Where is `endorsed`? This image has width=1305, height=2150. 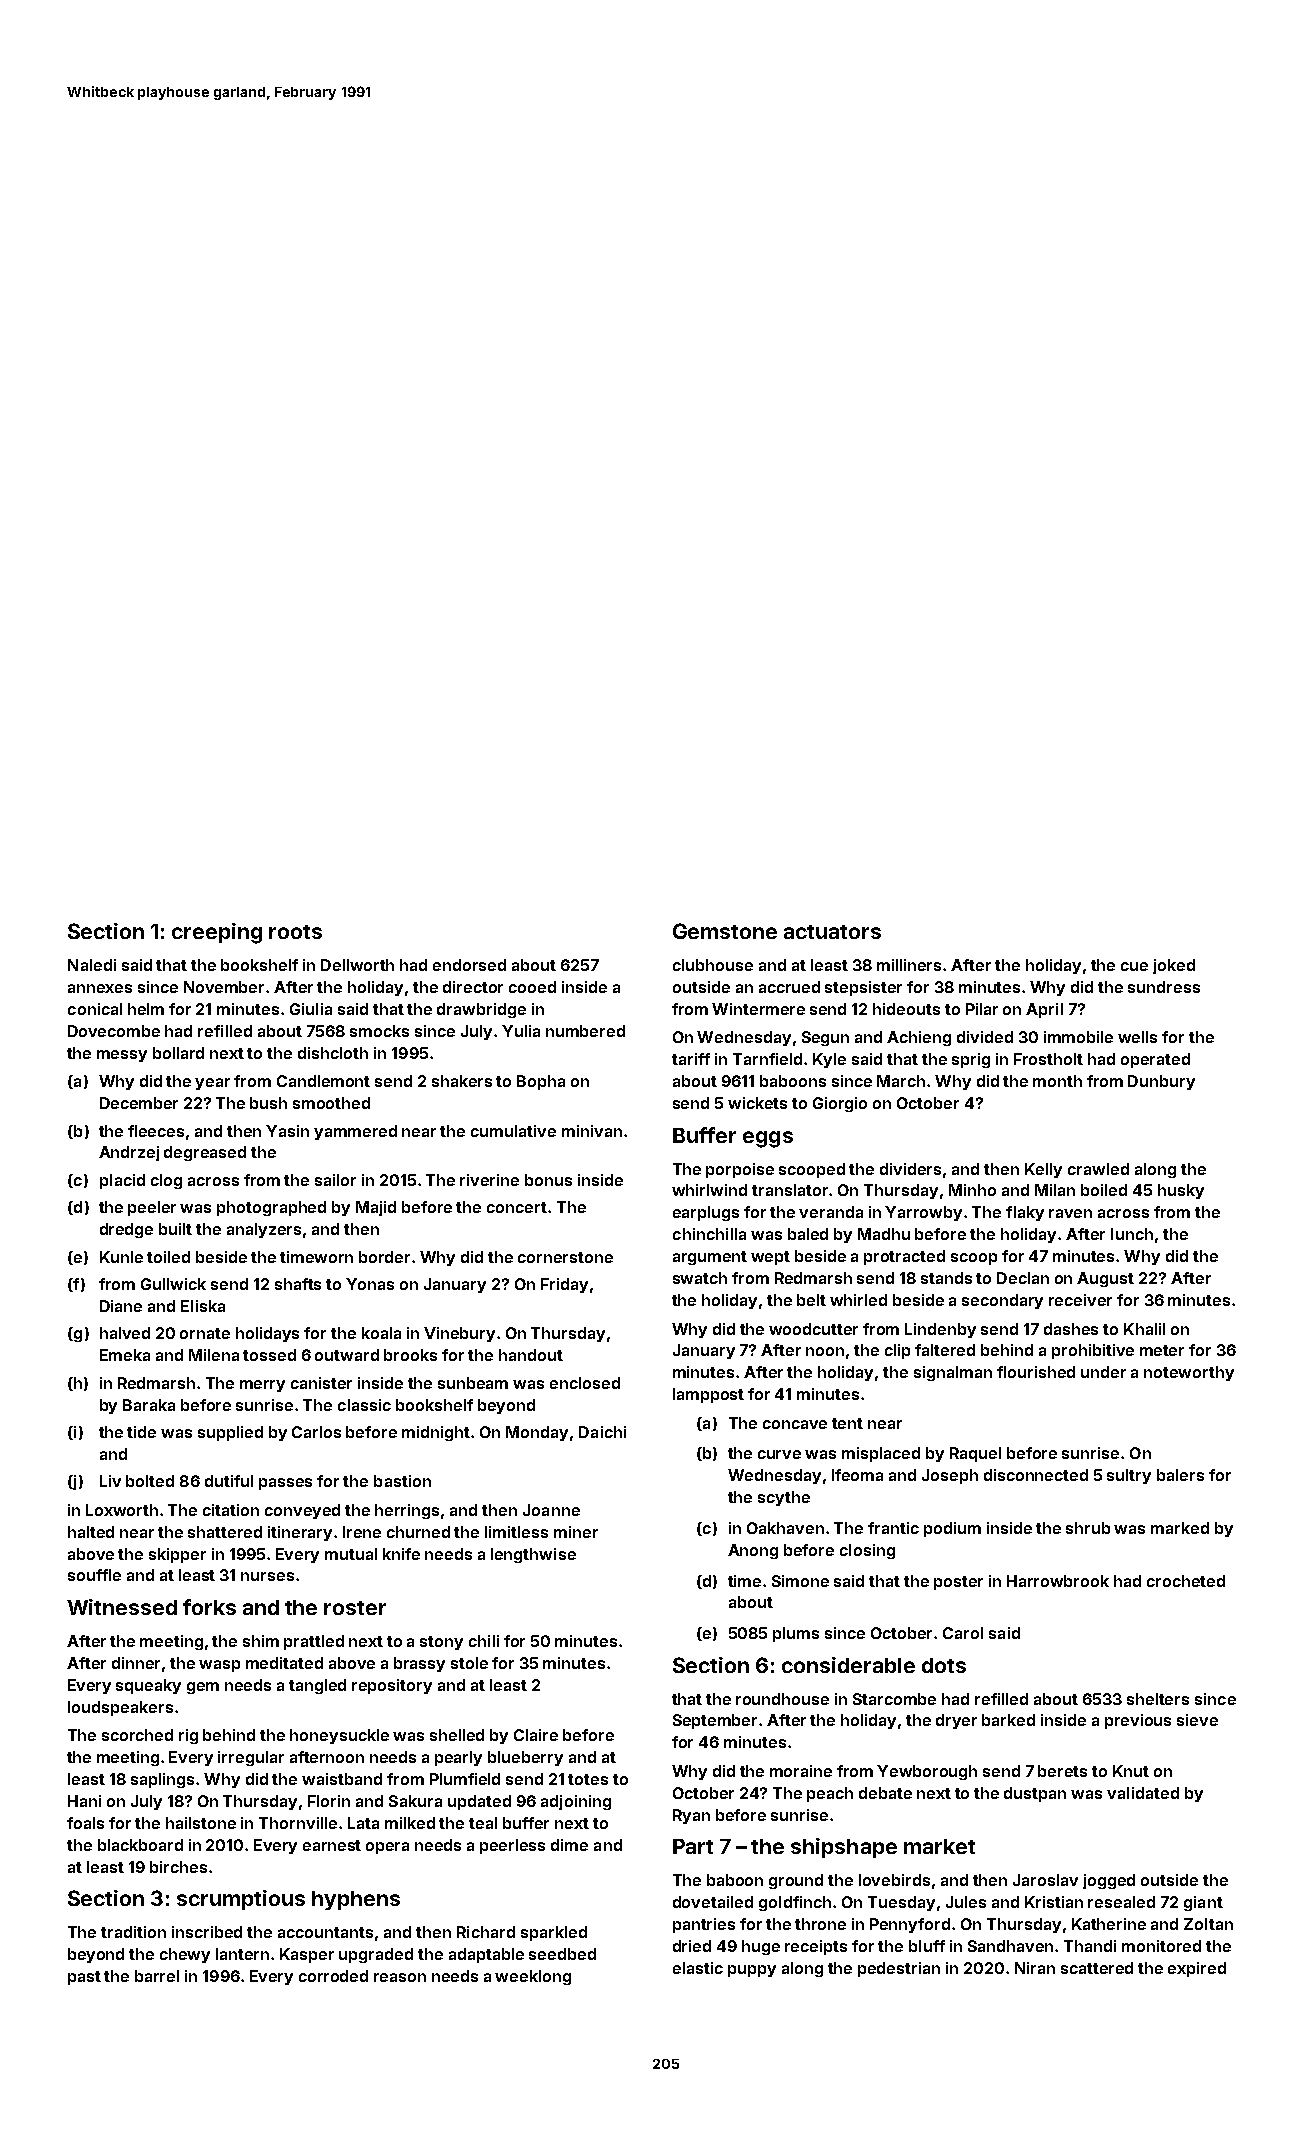
endorsed is located at coordinates (469, 965).
